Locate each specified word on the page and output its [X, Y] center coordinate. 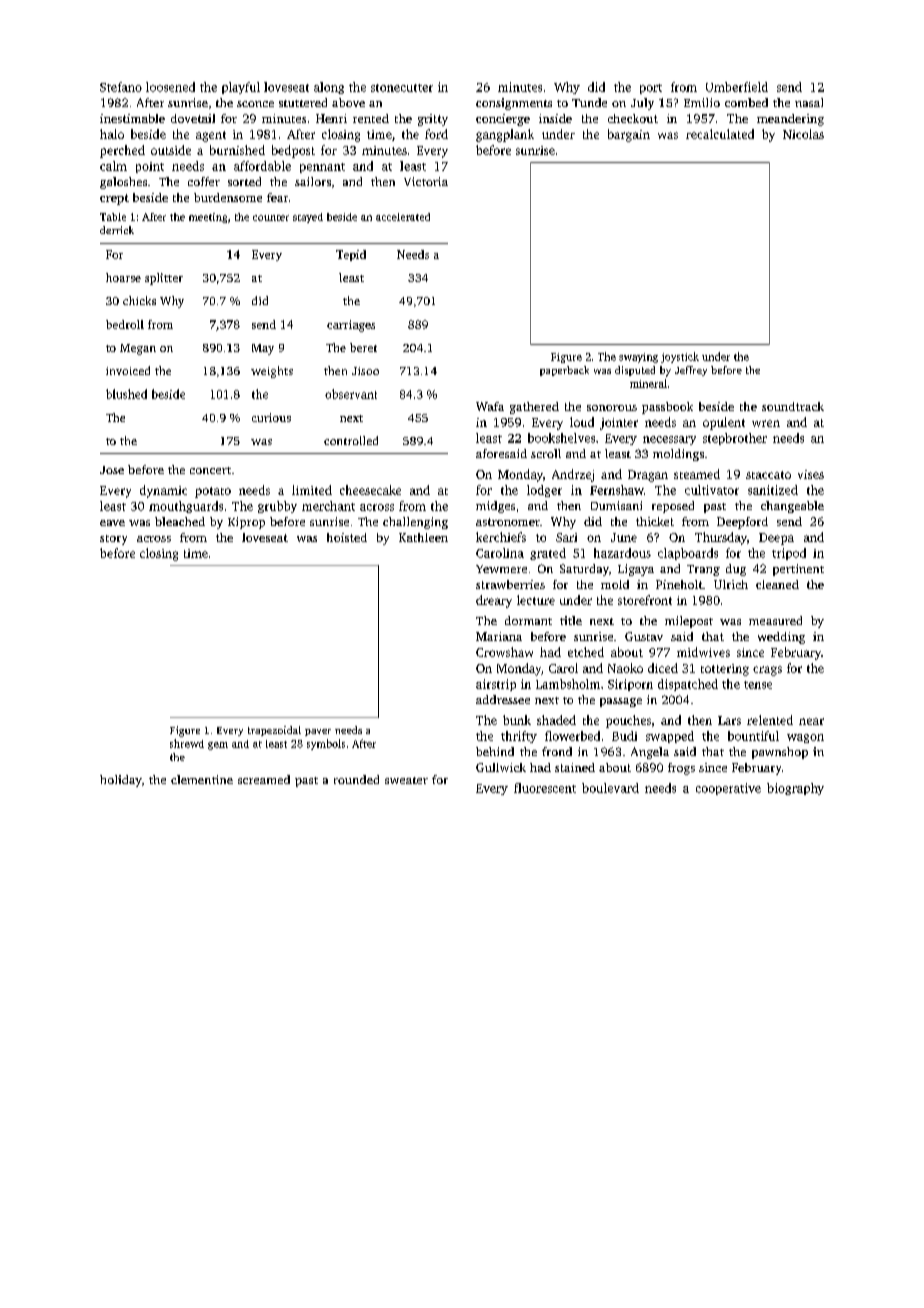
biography [795, 789]
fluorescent [545, 788]
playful [241, 88]
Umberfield [737, 87]
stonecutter [402, 88]
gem [218, 746]
